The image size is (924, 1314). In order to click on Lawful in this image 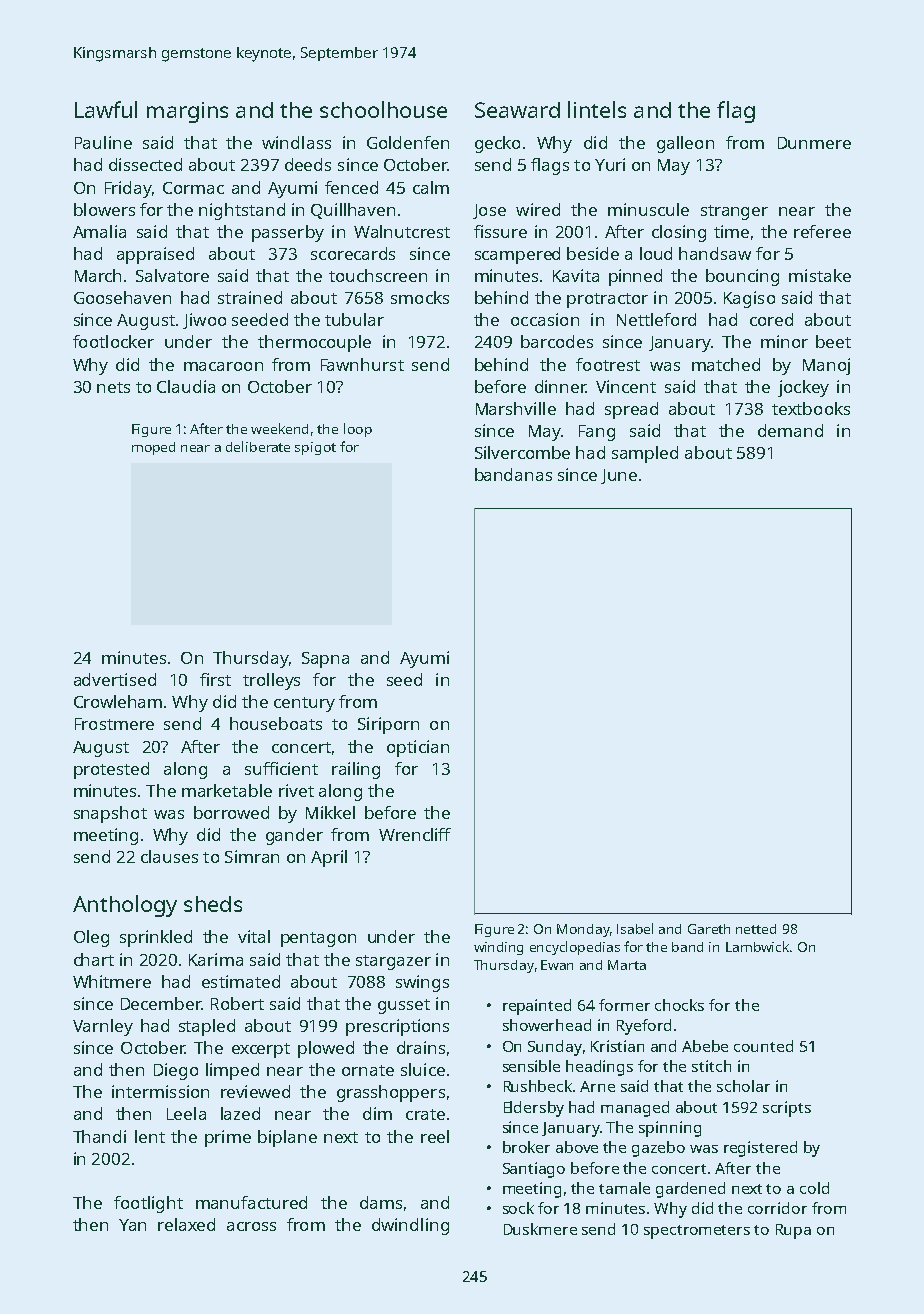, I will do `click(106, 109)`.
